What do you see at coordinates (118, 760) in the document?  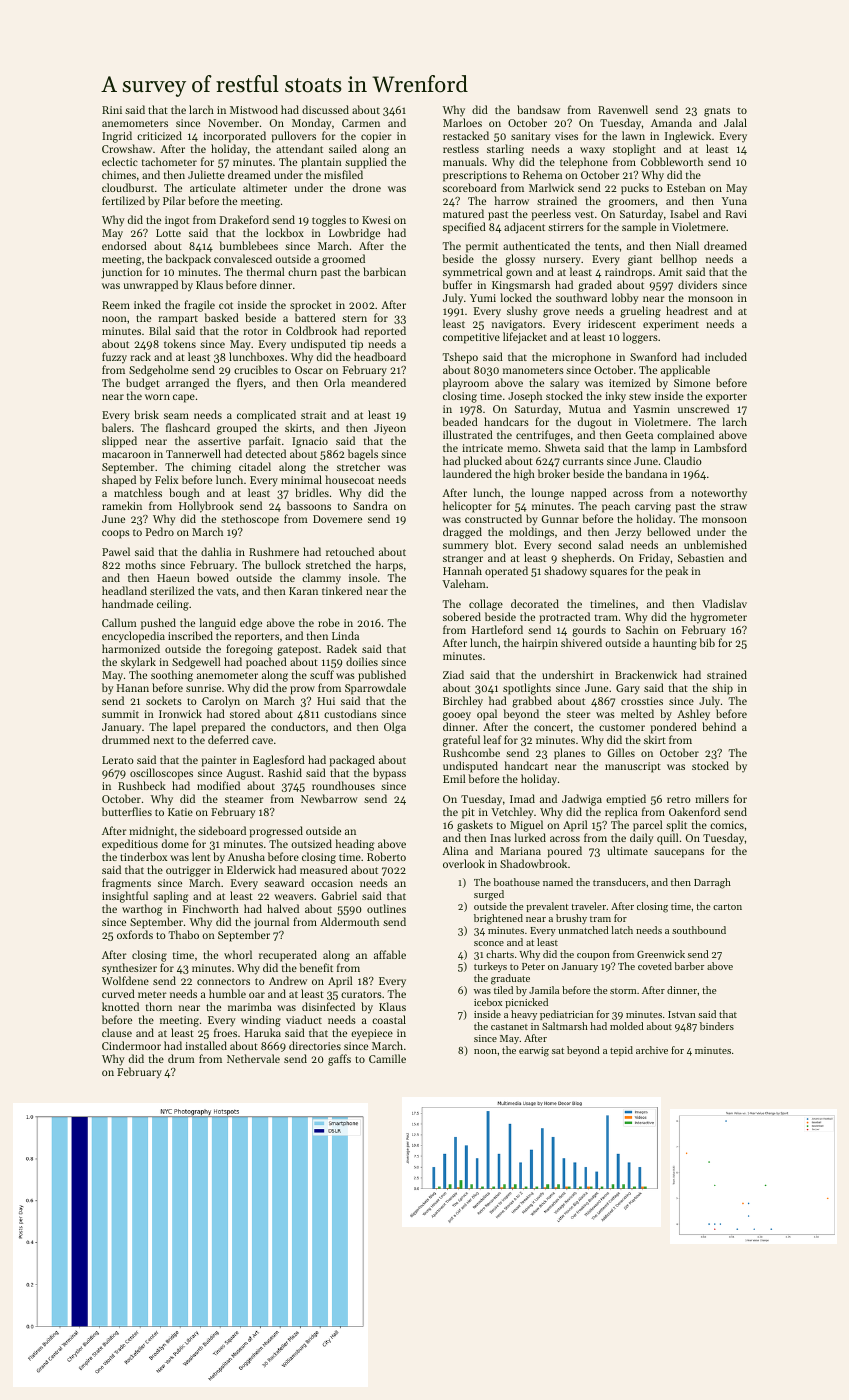 I see `Lerato` at bounding box center [118, 760].
